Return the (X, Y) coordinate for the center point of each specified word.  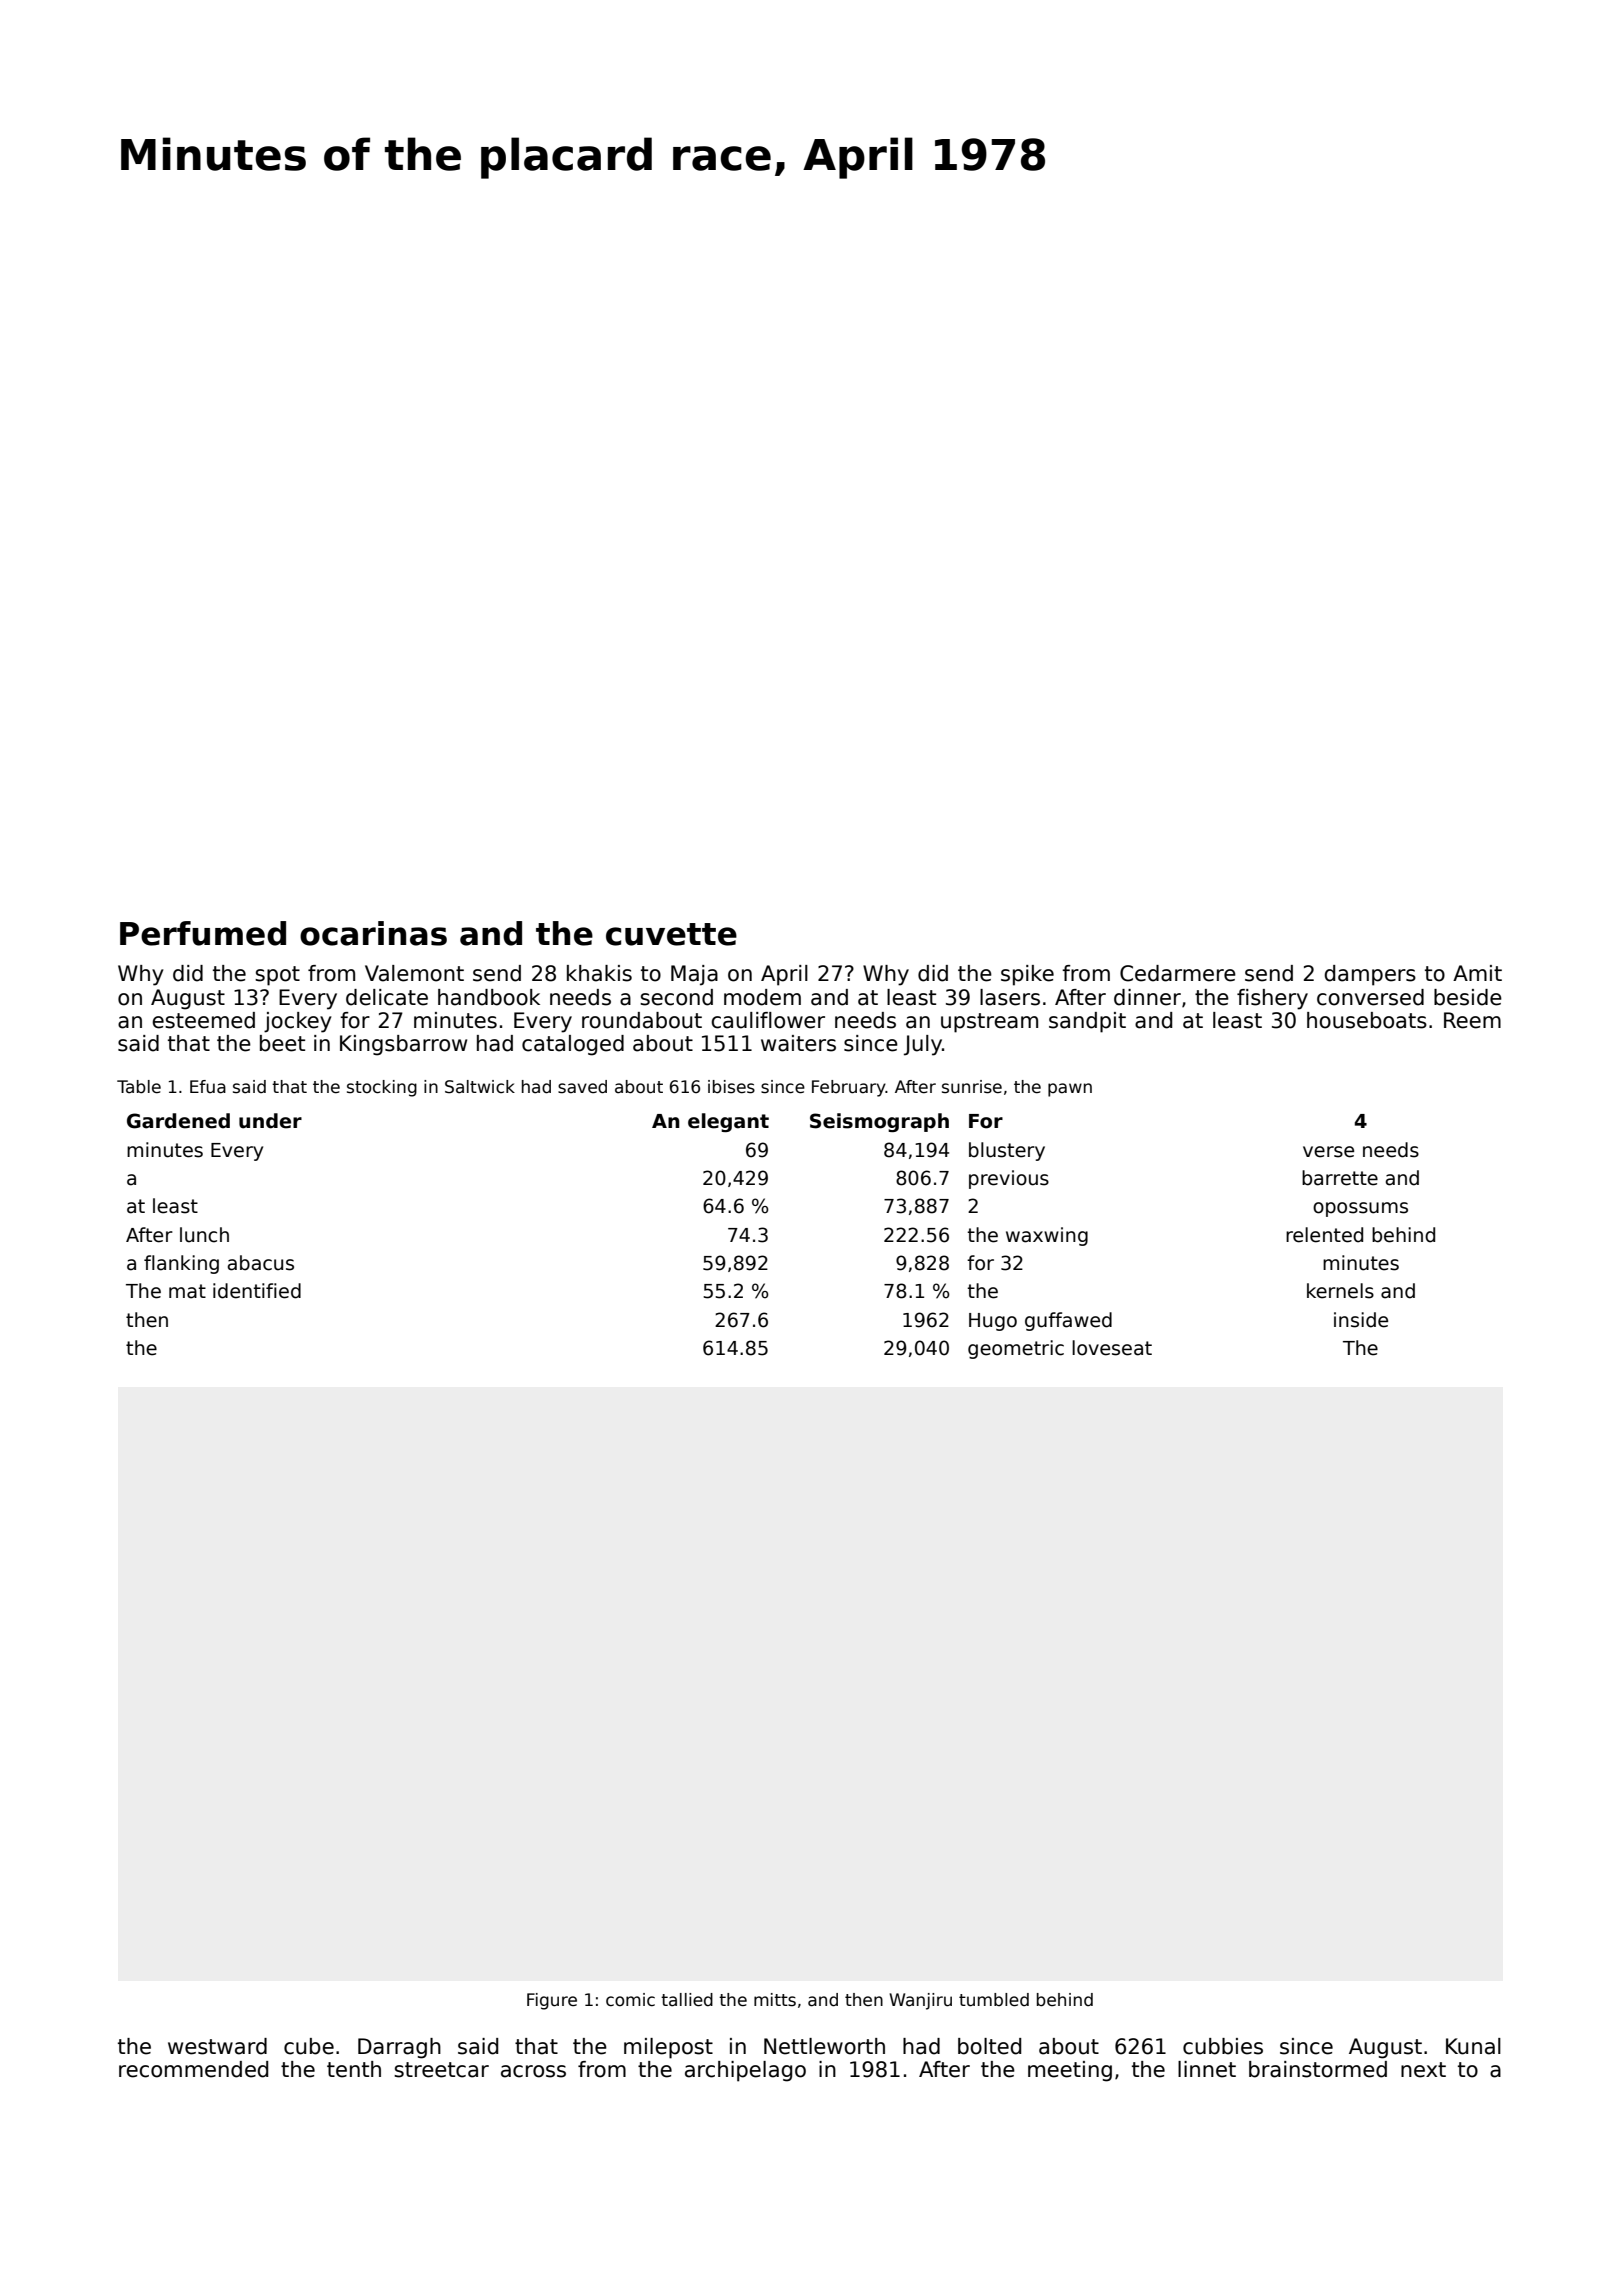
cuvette (671, 934)
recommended (193, 2069)
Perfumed (203, 933)
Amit (1477, 973)
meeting (1070, 2071)
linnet (1207, 2069)
